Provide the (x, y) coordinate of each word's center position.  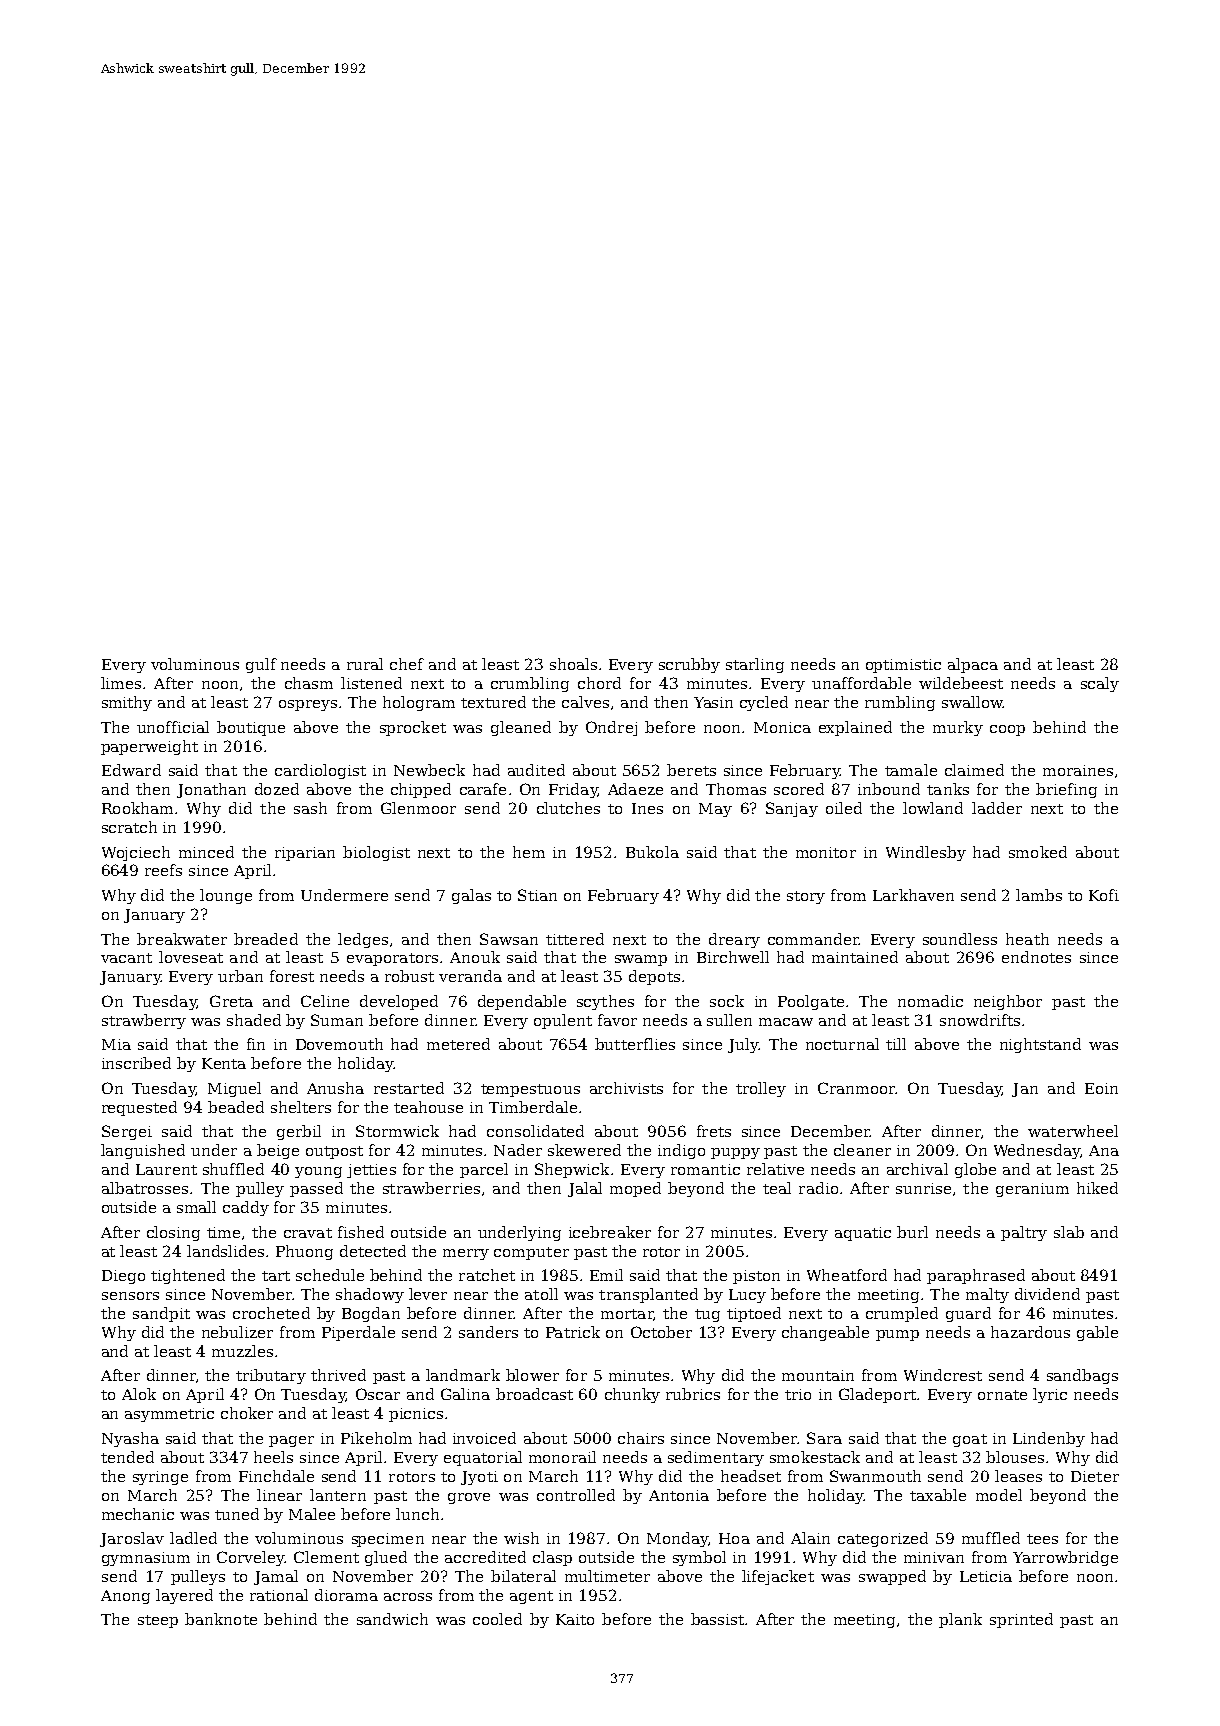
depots (654, 977)
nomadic (930, 1001)
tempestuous (530, 1090)
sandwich (392, 1619)
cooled (497, 1619)
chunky (632, 1395)
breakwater (182, 939)
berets (691, 770)
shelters (301, 1107)
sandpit (161, 1314)
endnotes (1036, 957)
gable (1097, 1333)
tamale (911, 770)
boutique (251, 728)
